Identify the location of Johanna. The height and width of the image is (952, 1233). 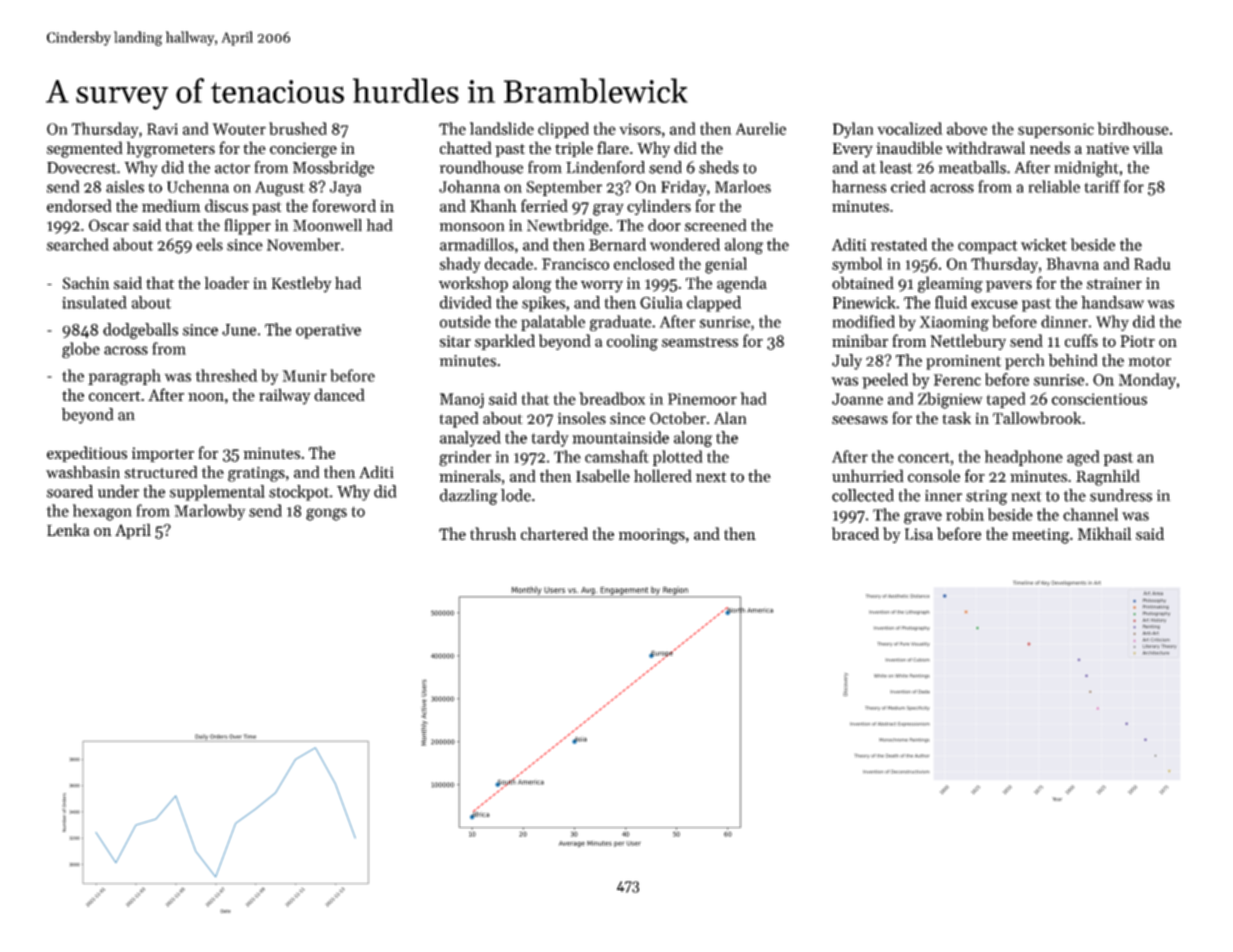
(469, 186).
